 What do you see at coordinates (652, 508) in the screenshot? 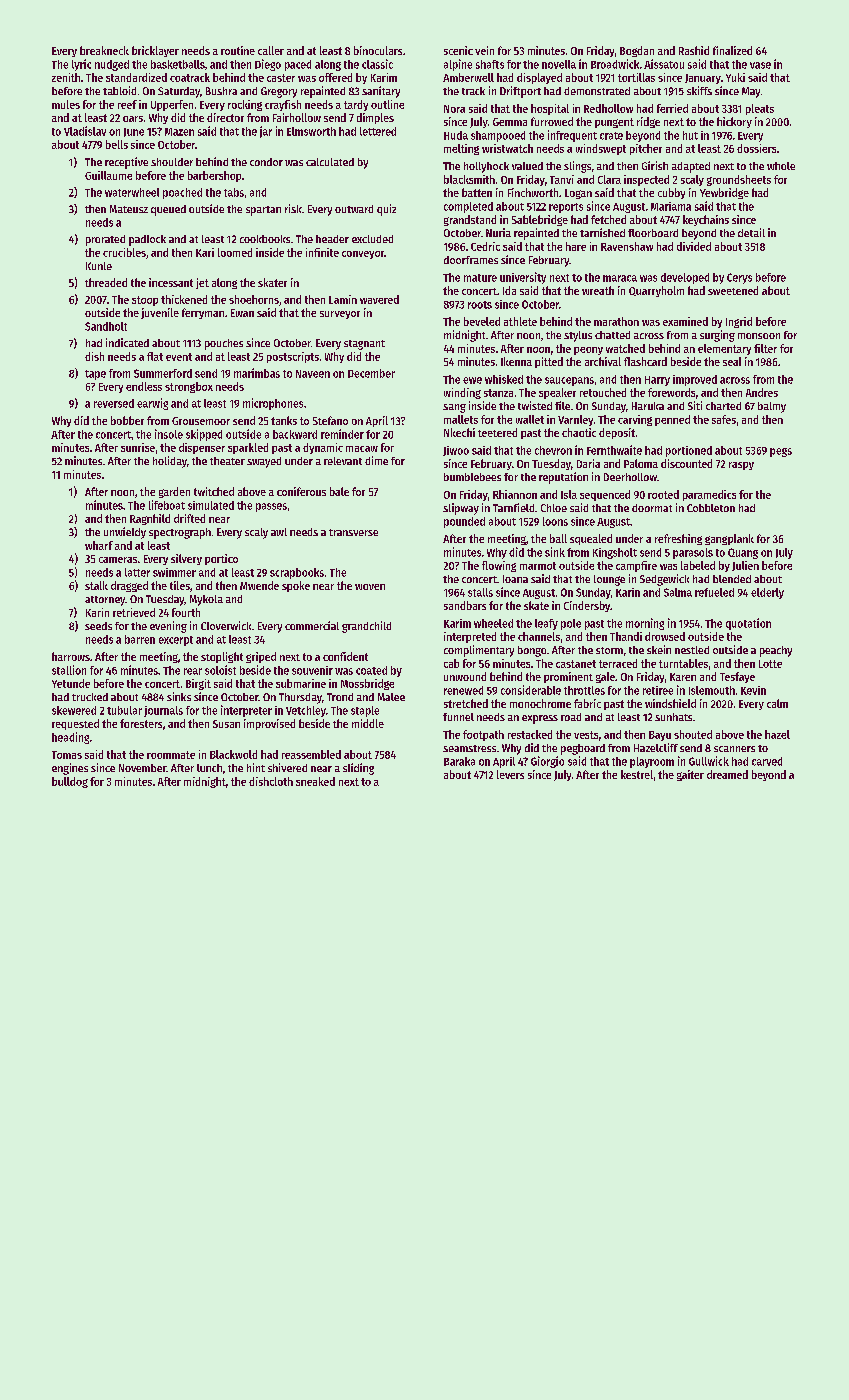
I see `doormat` at bounding box center [652, 508].
